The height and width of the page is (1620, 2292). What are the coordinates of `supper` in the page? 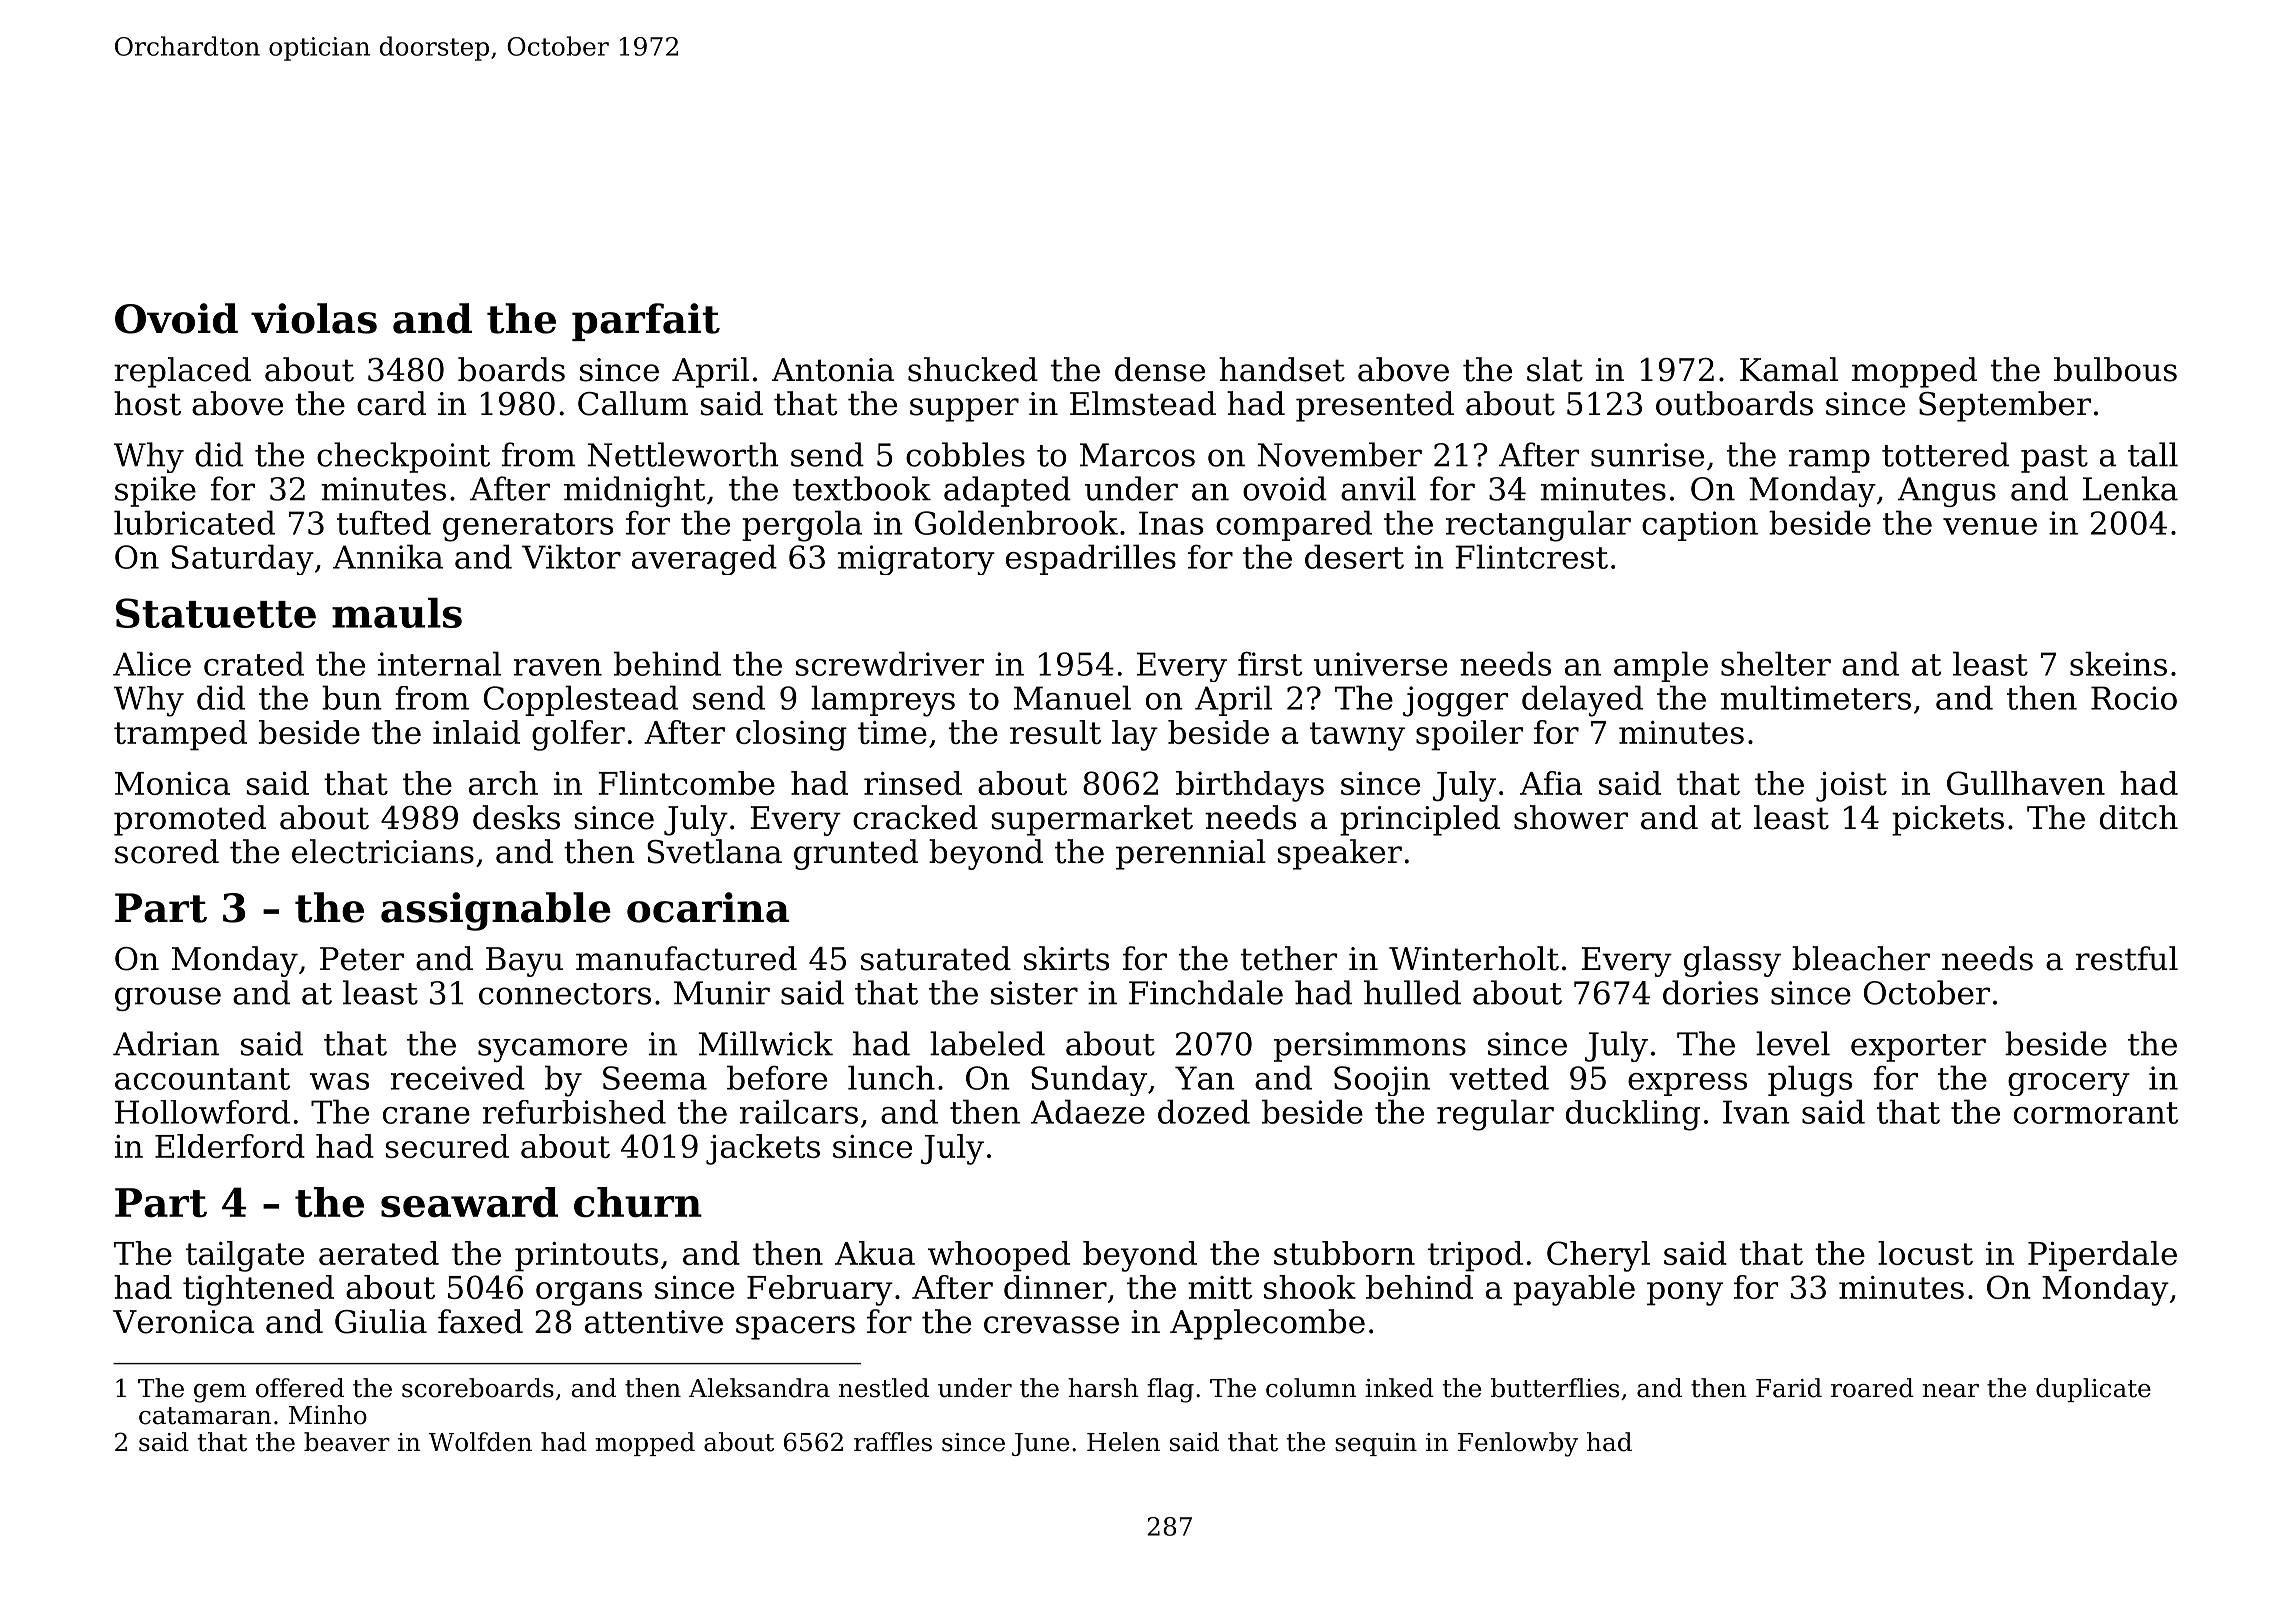 It's located at (964, 410).
